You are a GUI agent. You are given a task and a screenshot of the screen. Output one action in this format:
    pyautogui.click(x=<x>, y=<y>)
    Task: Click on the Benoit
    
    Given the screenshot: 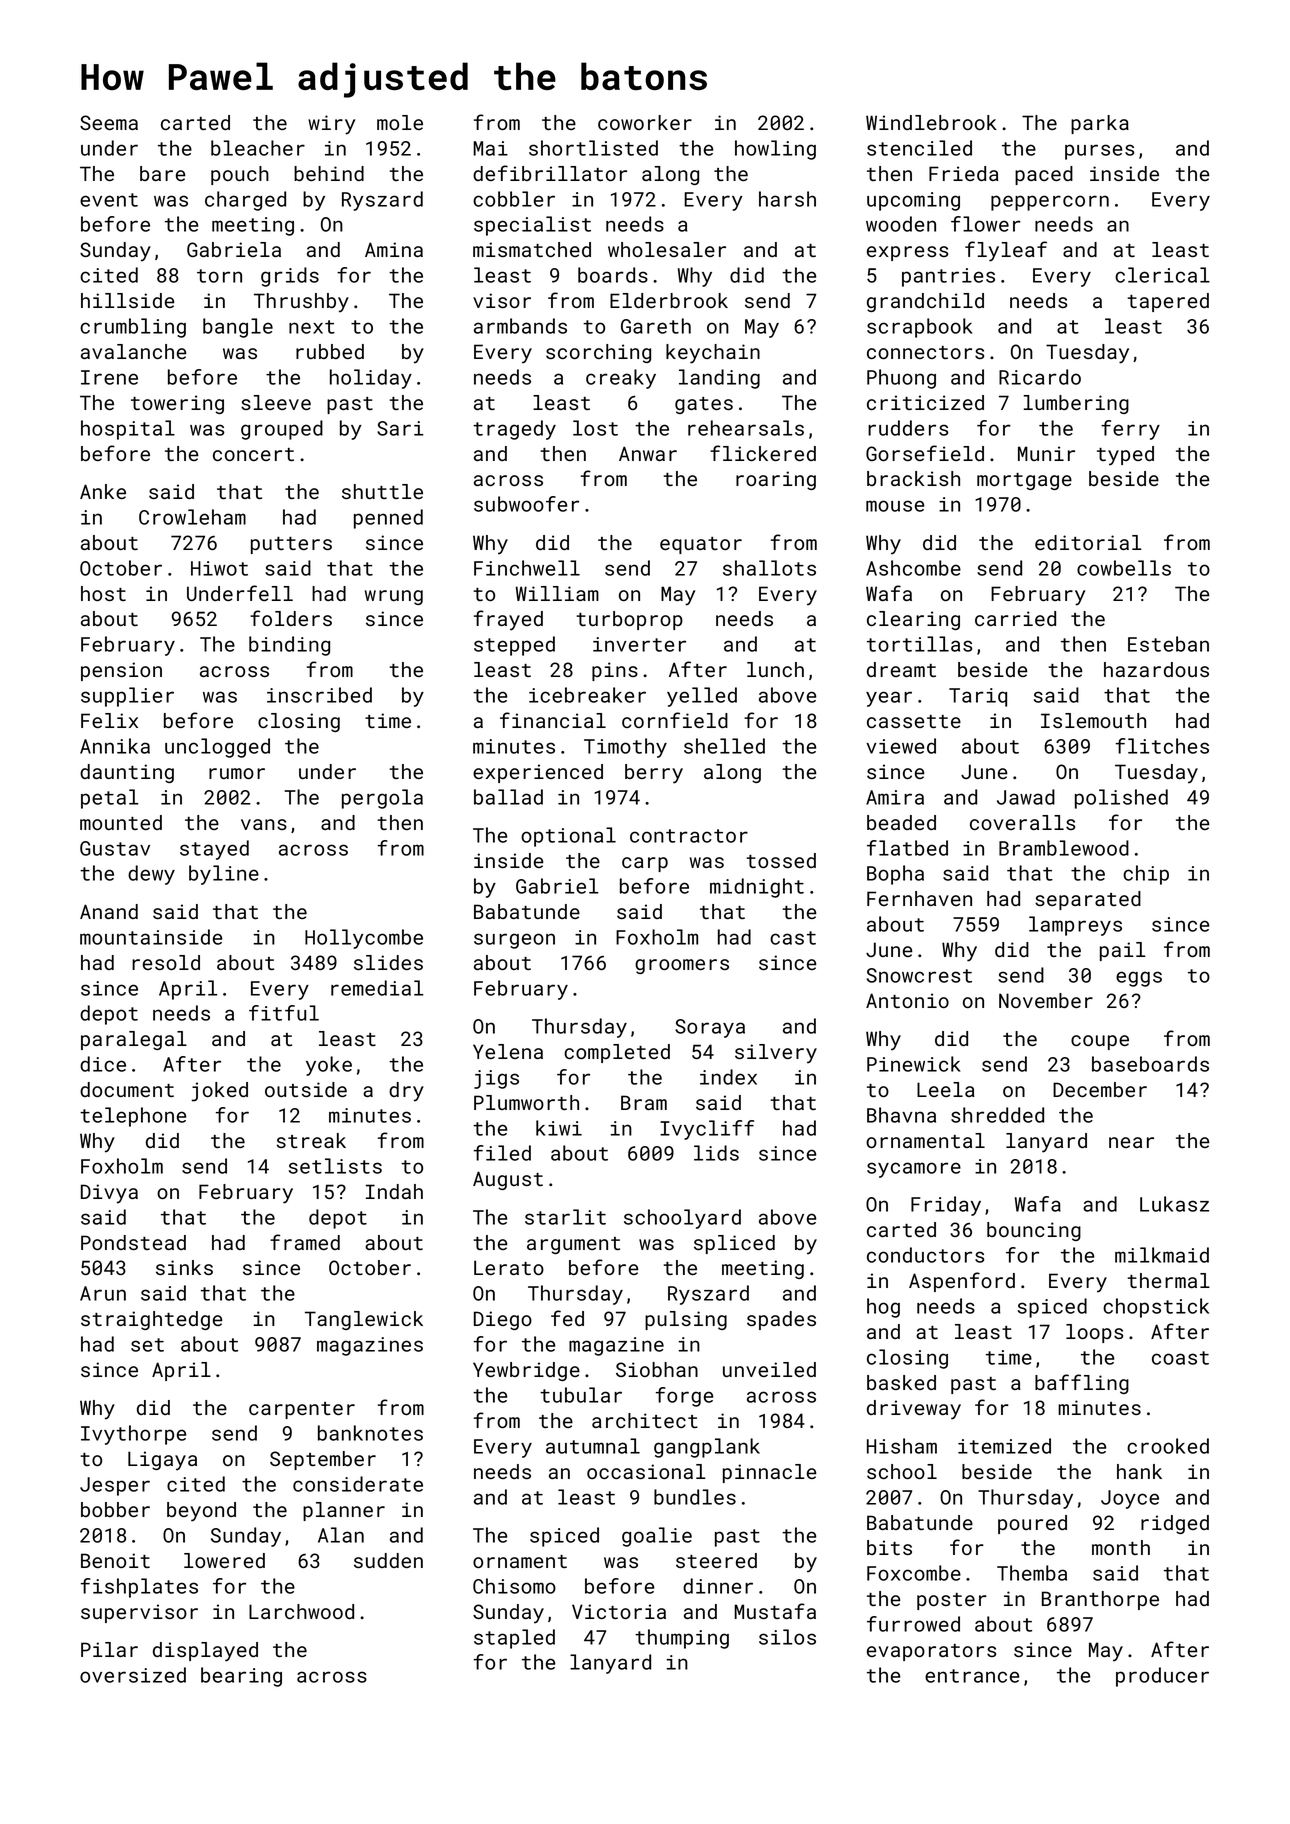 What is the action you would take?
    pyautogui.click(x=115, y=1560)
